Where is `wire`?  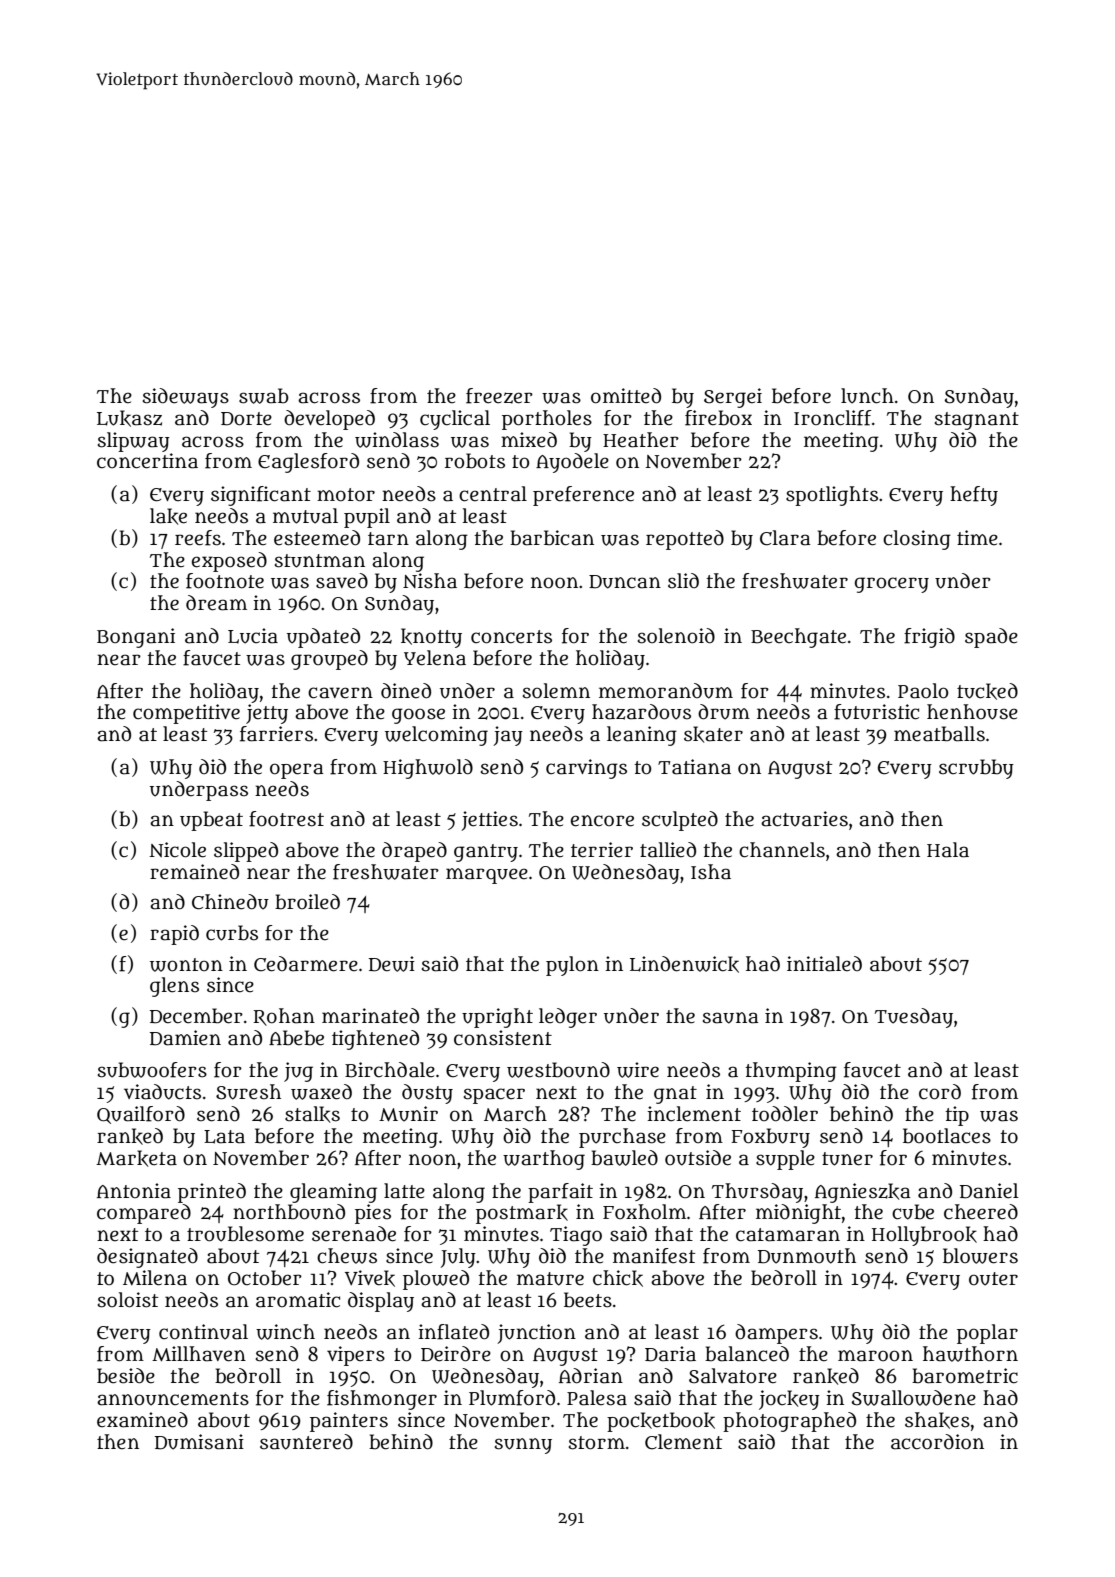
wire is located at coordinates (638, 1070).
